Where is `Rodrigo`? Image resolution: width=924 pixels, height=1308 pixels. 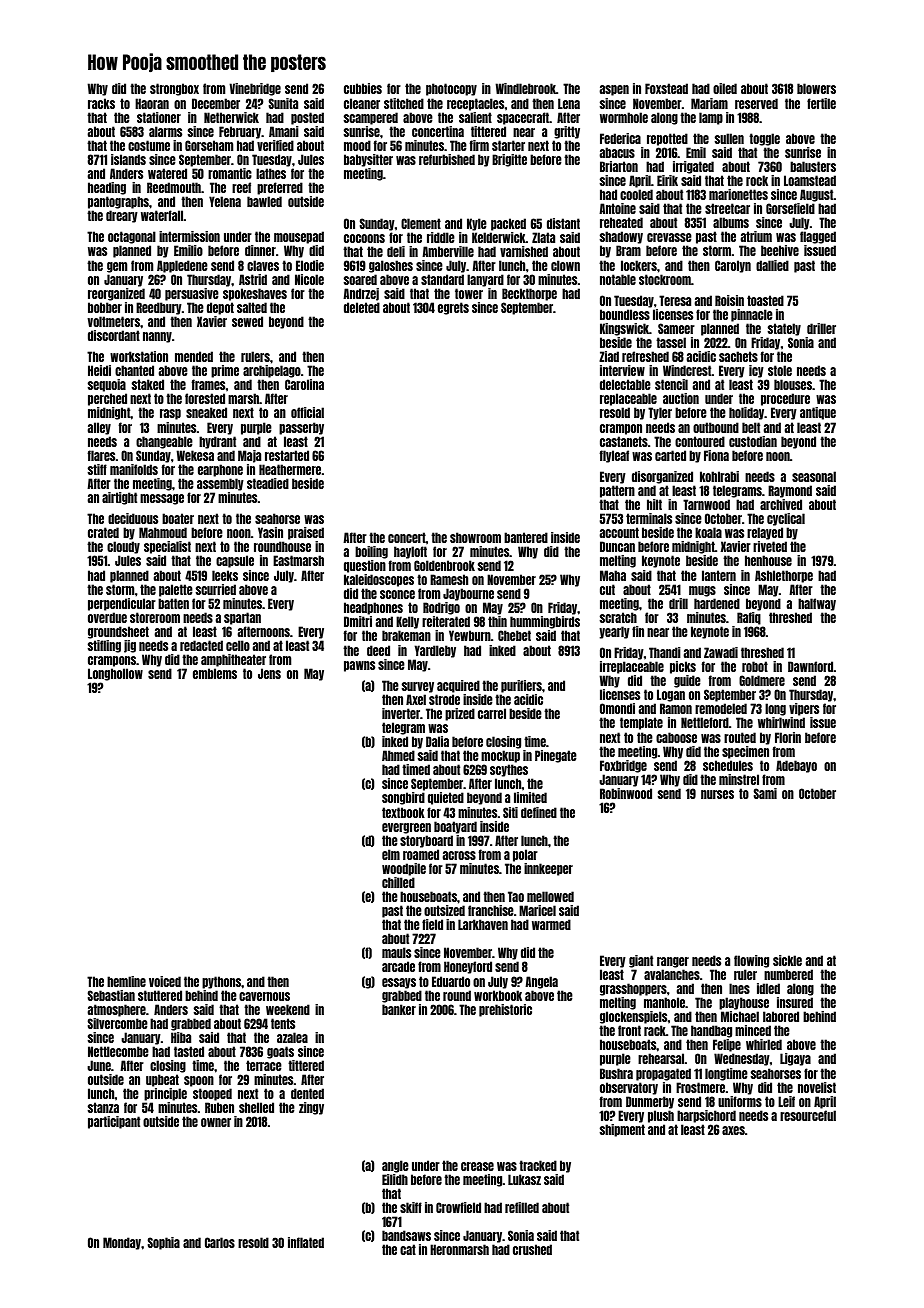 Rodrigo is located at coordinates (441, 608).
